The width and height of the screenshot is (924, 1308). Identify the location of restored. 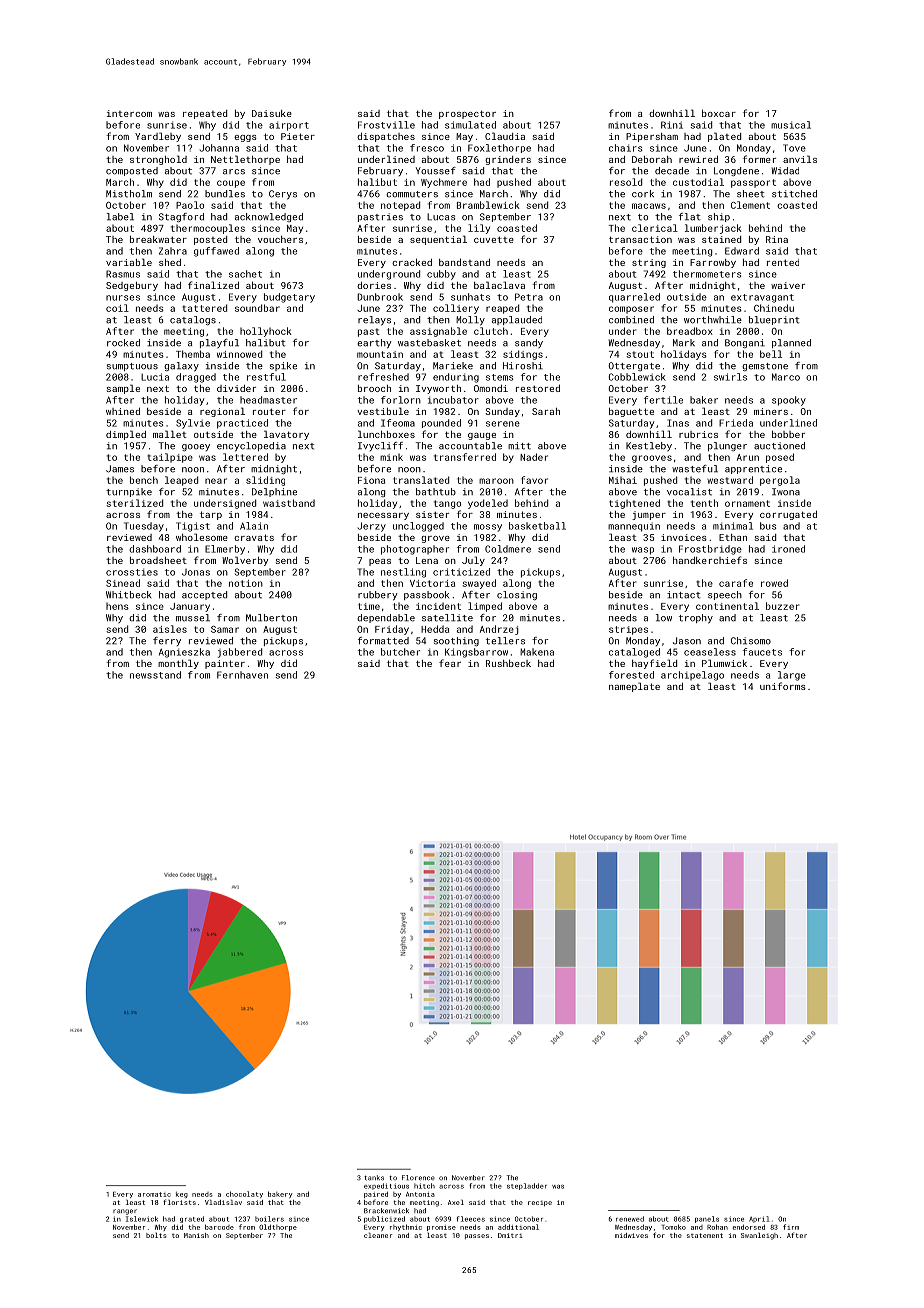
(538, 388).
